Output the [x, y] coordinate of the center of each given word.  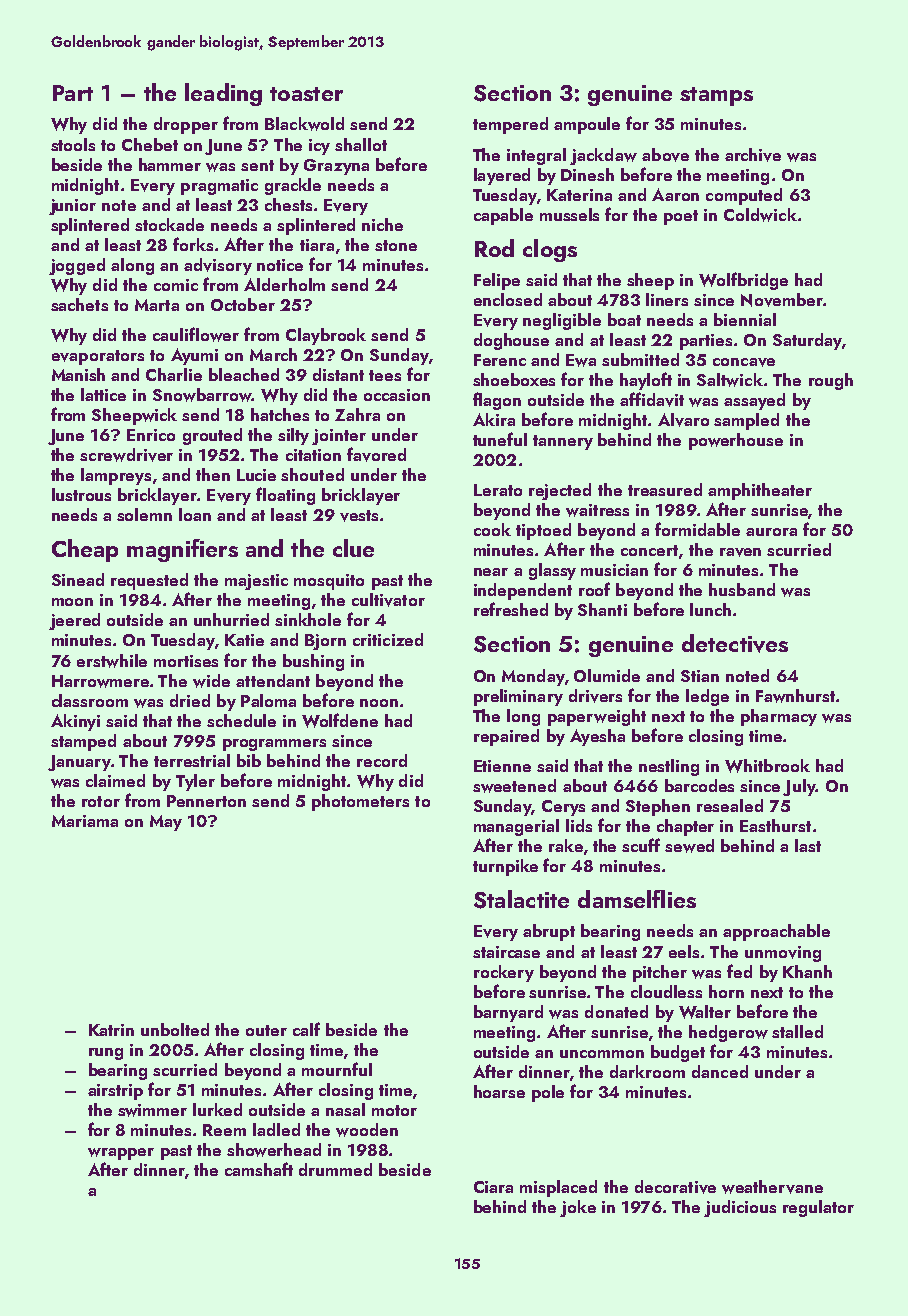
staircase [506, 952]
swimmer [152, 1110]
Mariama [85, 821]
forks [193, 244]
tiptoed [543, 531]
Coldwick [760, 215]
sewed [689, 846]
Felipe [497, 281]
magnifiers [182, 550]
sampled [746, 421]
